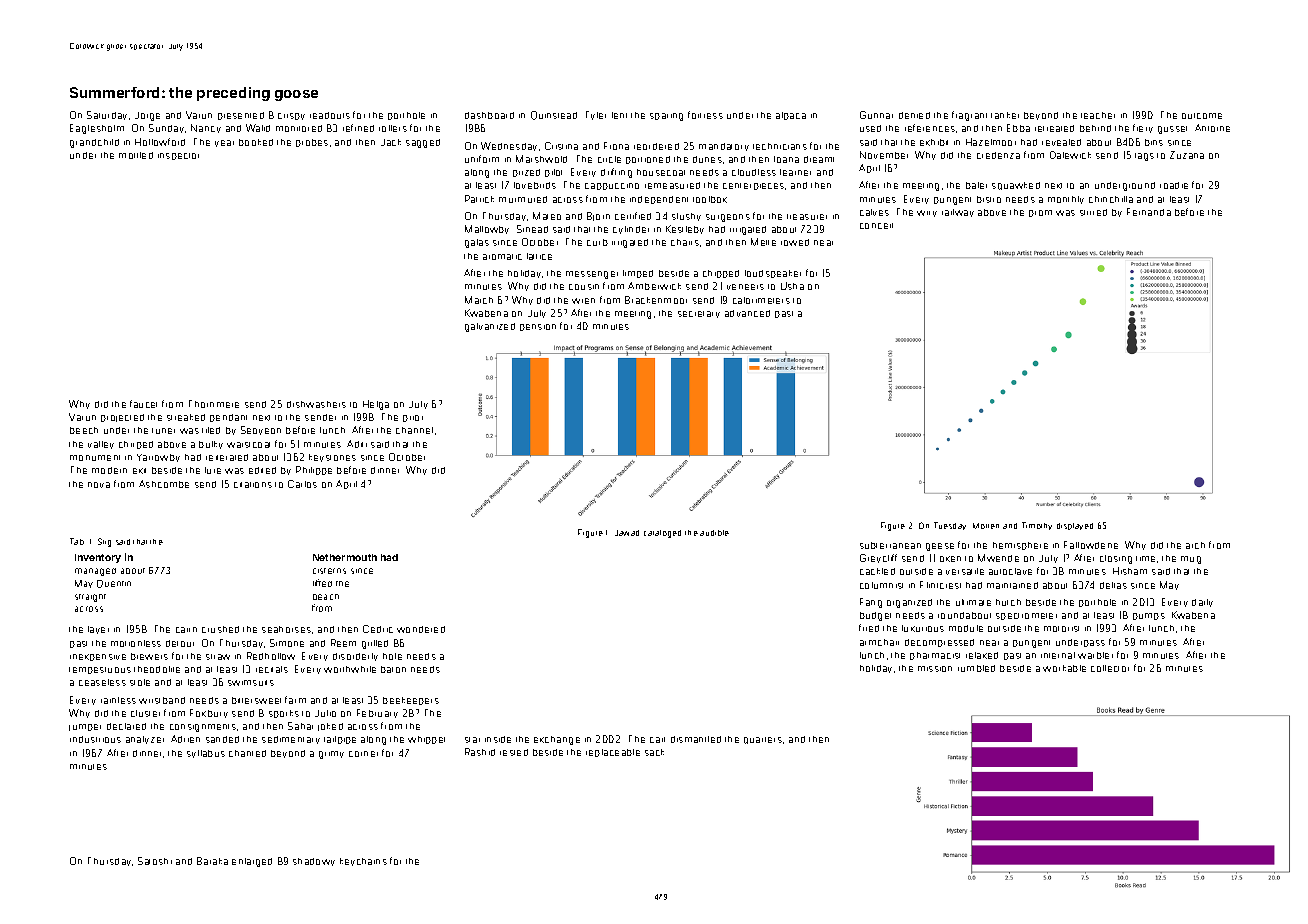 The image size is (1308, 924). Describe the element at coordinates (662, 534) in the document. I see `cataloged` at that location.
